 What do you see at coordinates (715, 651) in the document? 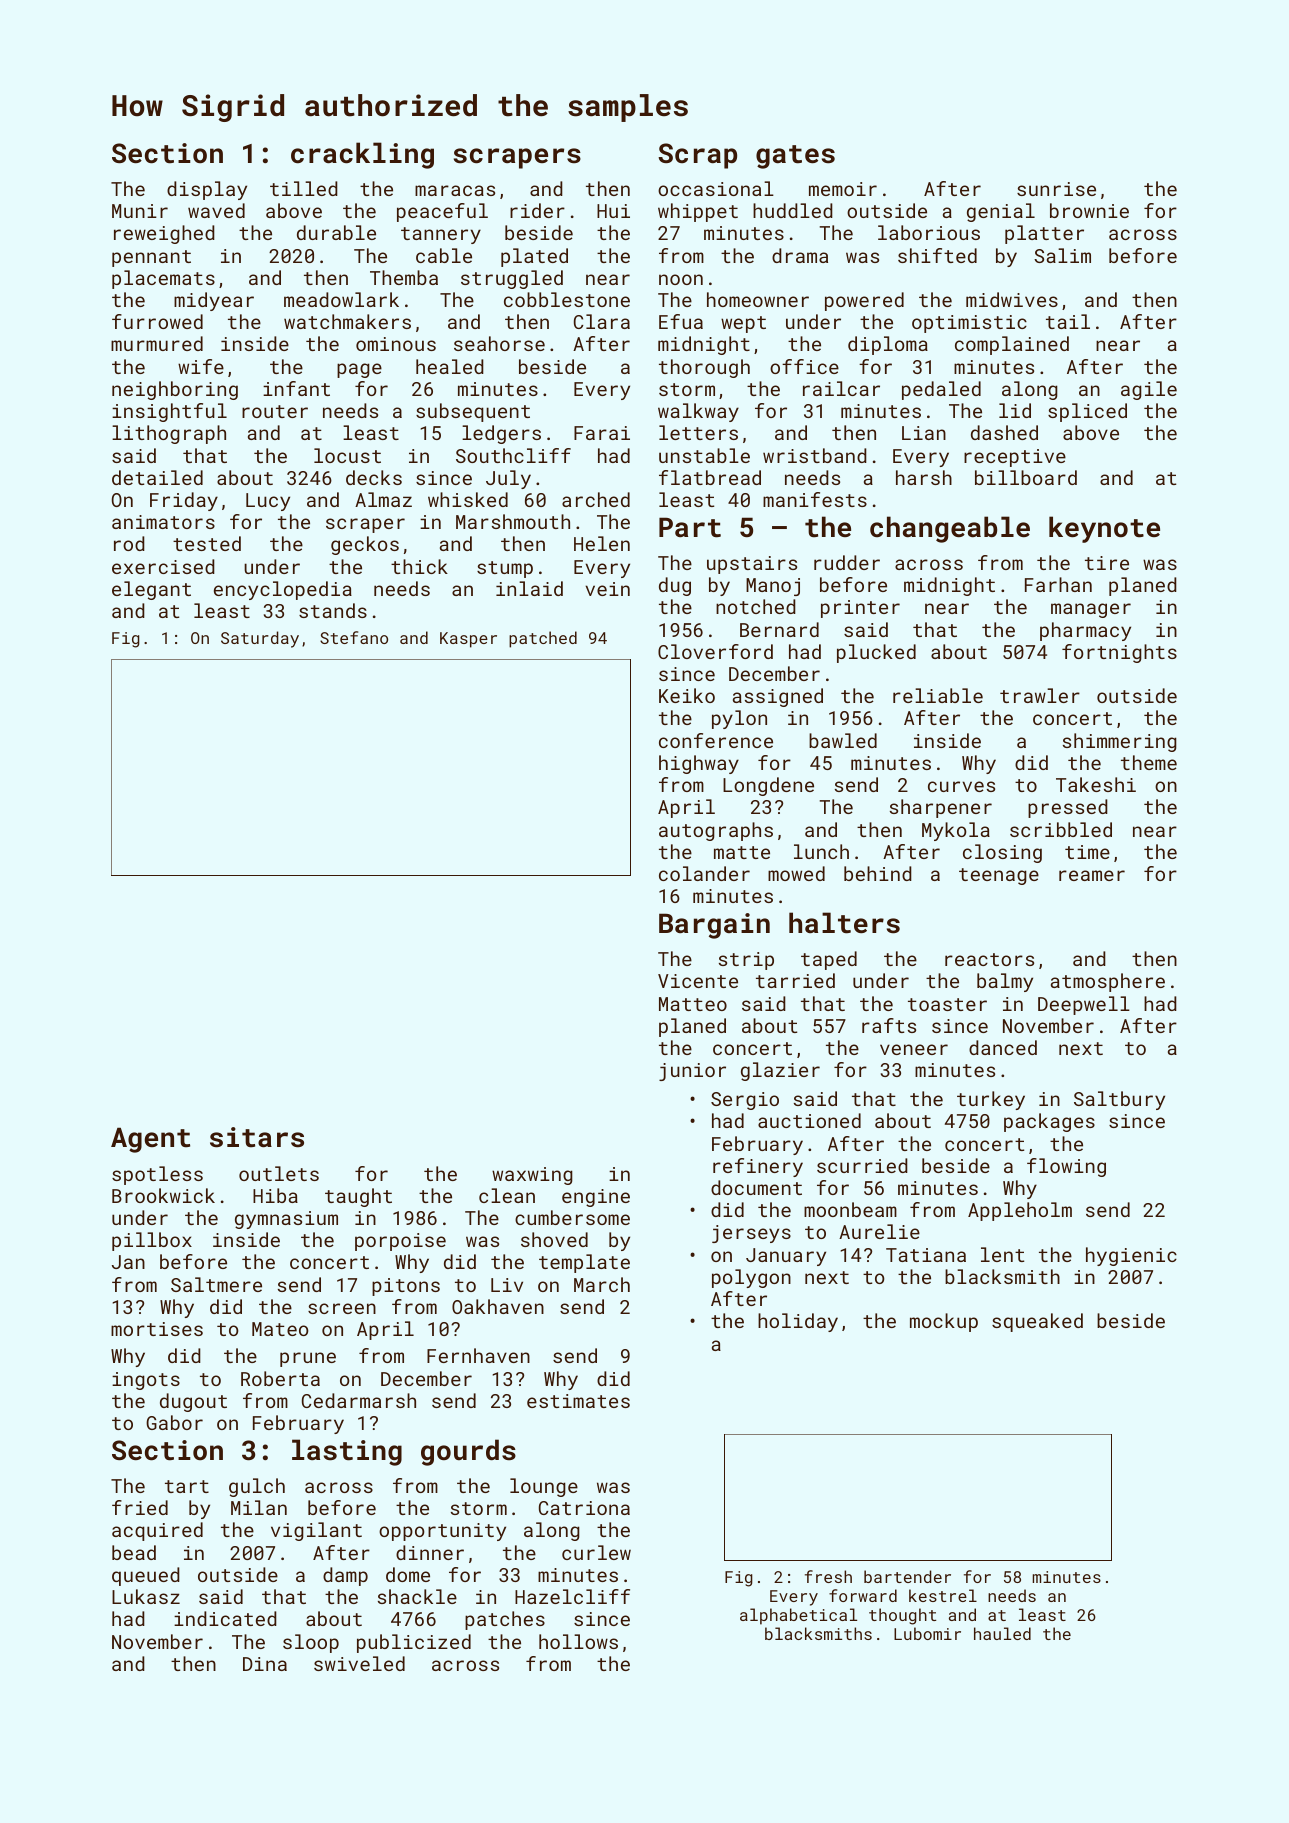
I see `Cloverford` at bounding box center [715, 651].
